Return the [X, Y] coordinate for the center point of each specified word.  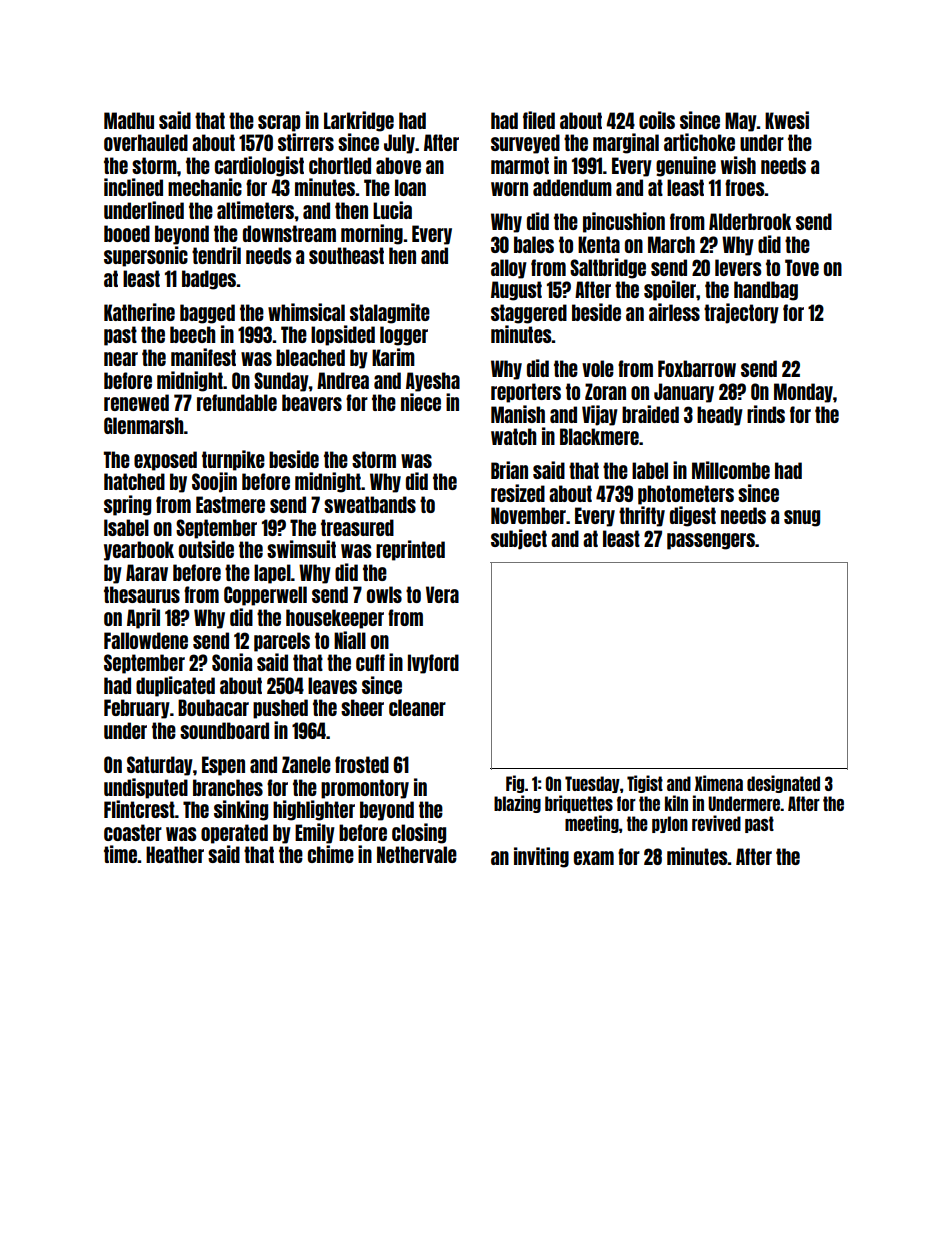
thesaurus [142, 594]
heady [720, 416]
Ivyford [433, 664]
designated [783, 784]
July [399, 144]
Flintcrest [139, 809]
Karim [393, 357]
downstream [289, 233]
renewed [136, 402]
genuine [686, 166]
